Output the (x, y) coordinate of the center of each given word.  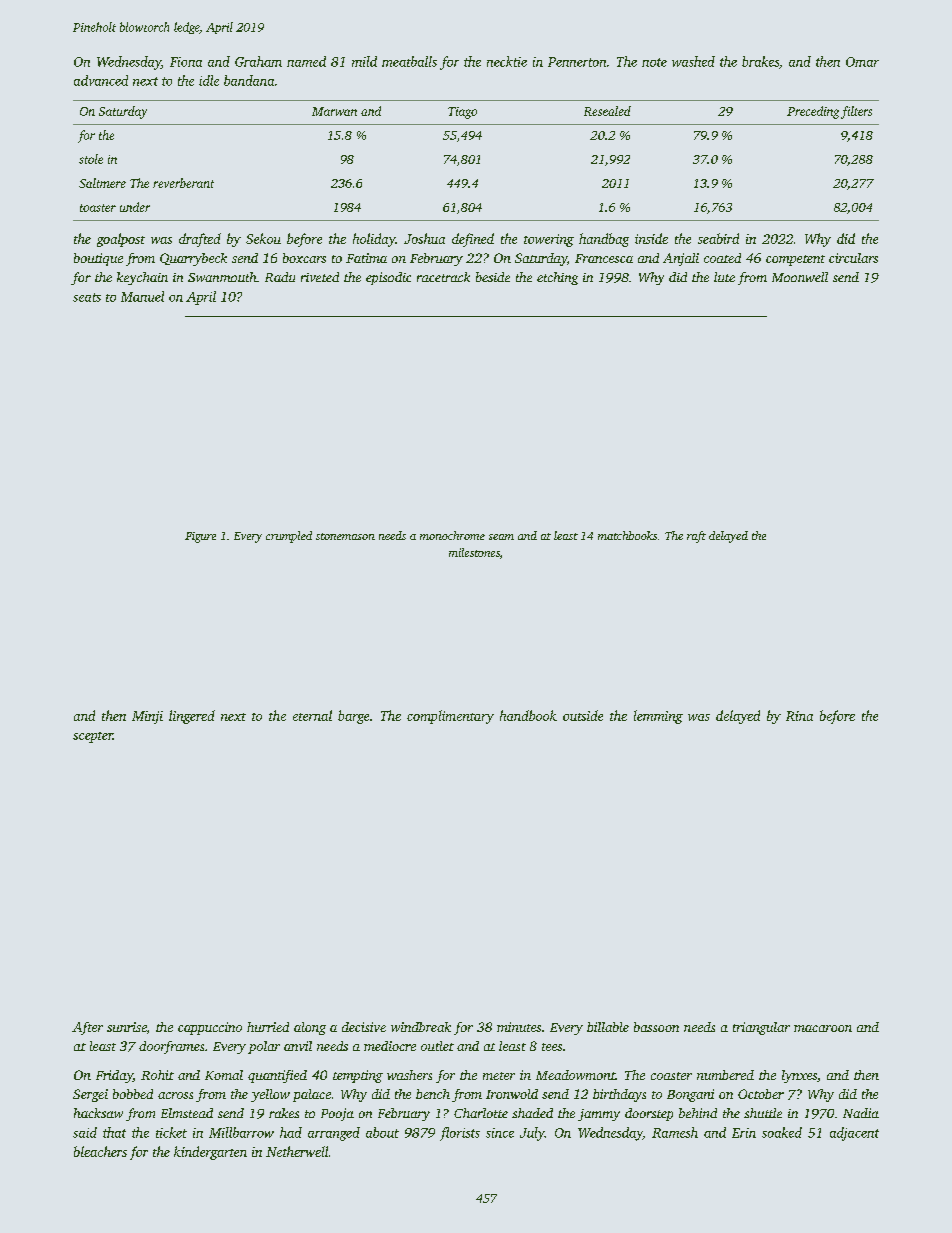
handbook (528, 715)
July (532, 1134)
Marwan (334, 111)
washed (693, 61)
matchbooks (627, 535)
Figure (200, 537)
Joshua (424, 238)
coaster (671, 1076)
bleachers (100, 1151)
